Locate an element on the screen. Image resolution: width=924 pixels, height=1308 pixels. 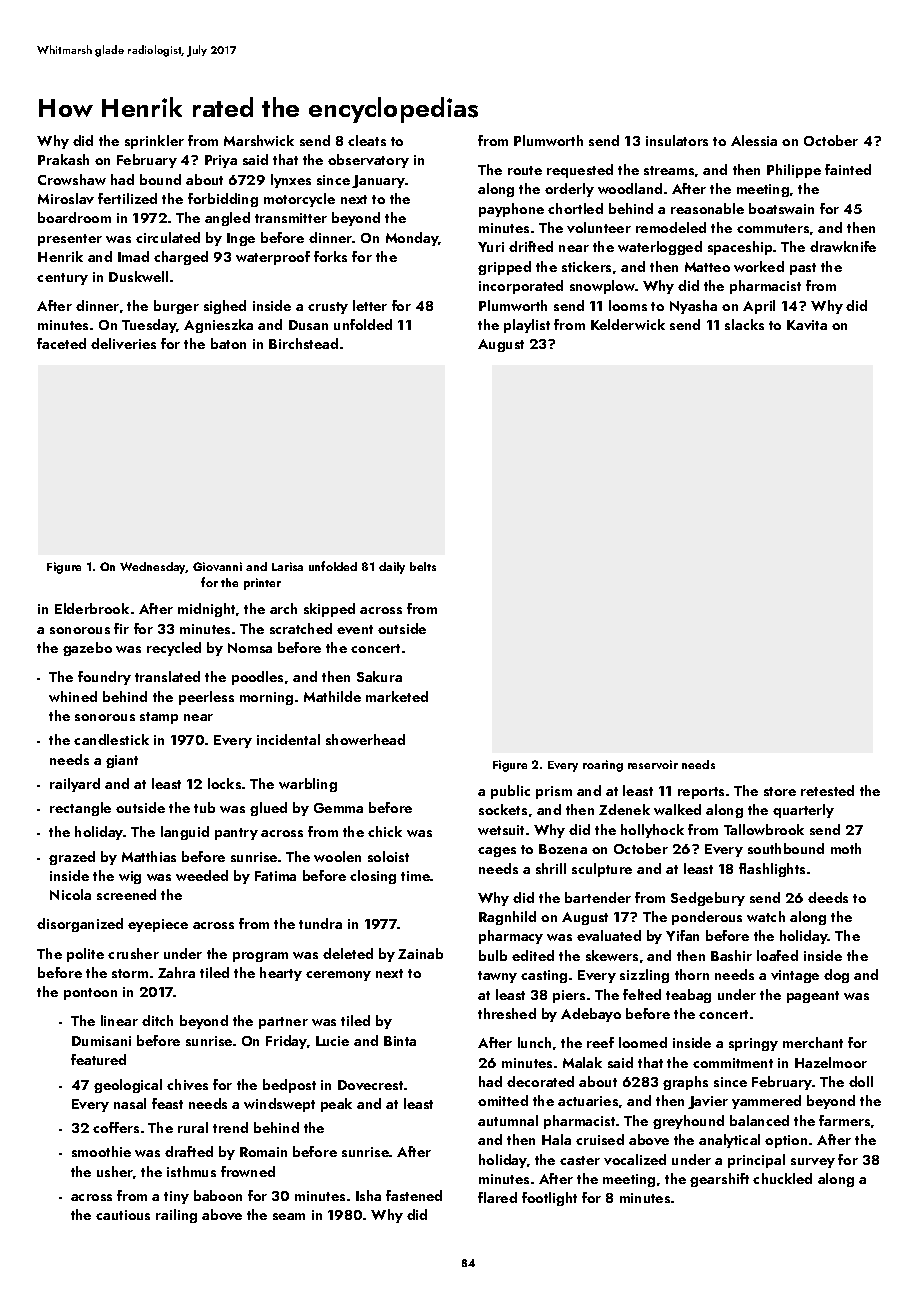
springy is located at coordinates (753, 1044).
